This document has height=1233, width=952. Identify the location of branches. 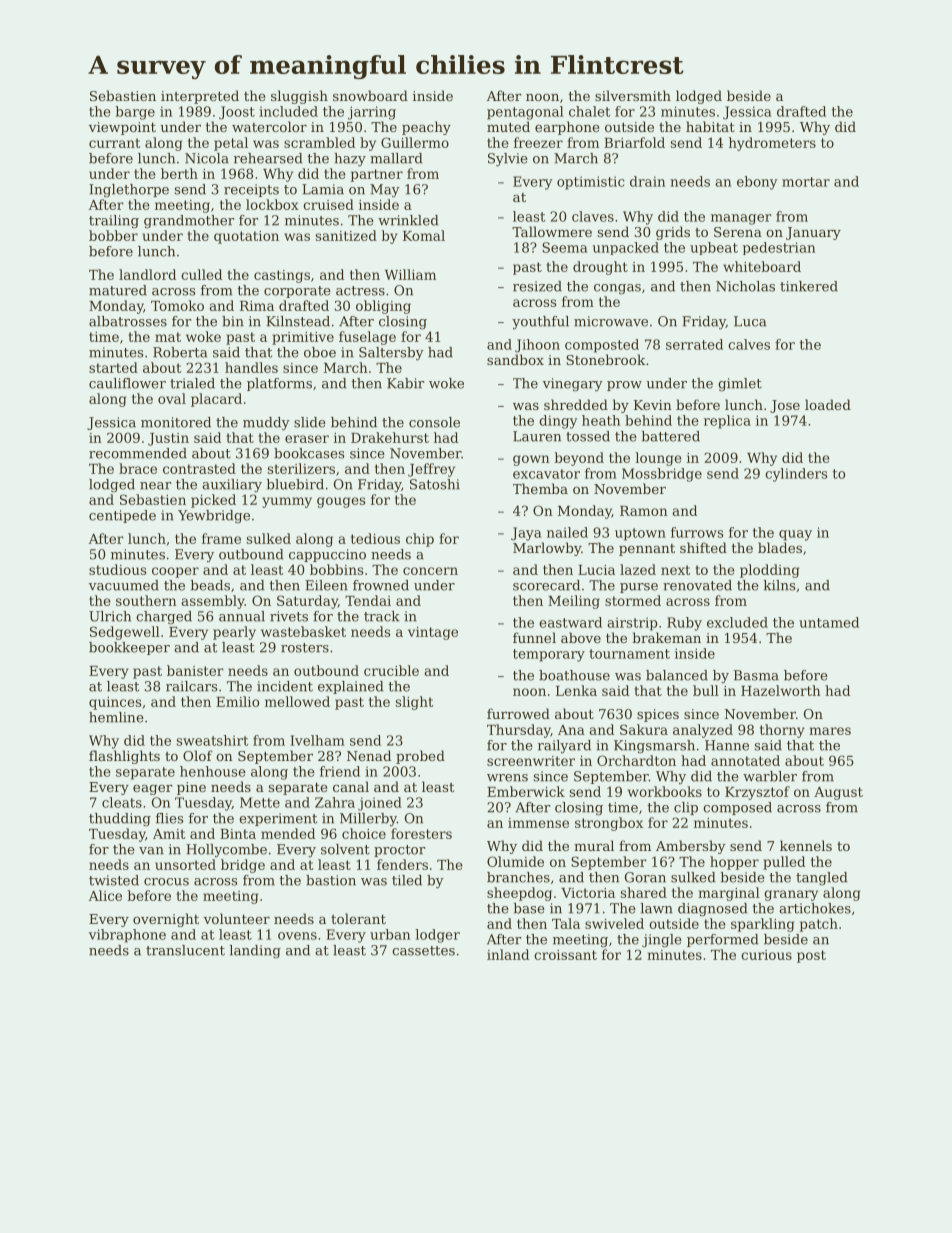
(518, 877).
